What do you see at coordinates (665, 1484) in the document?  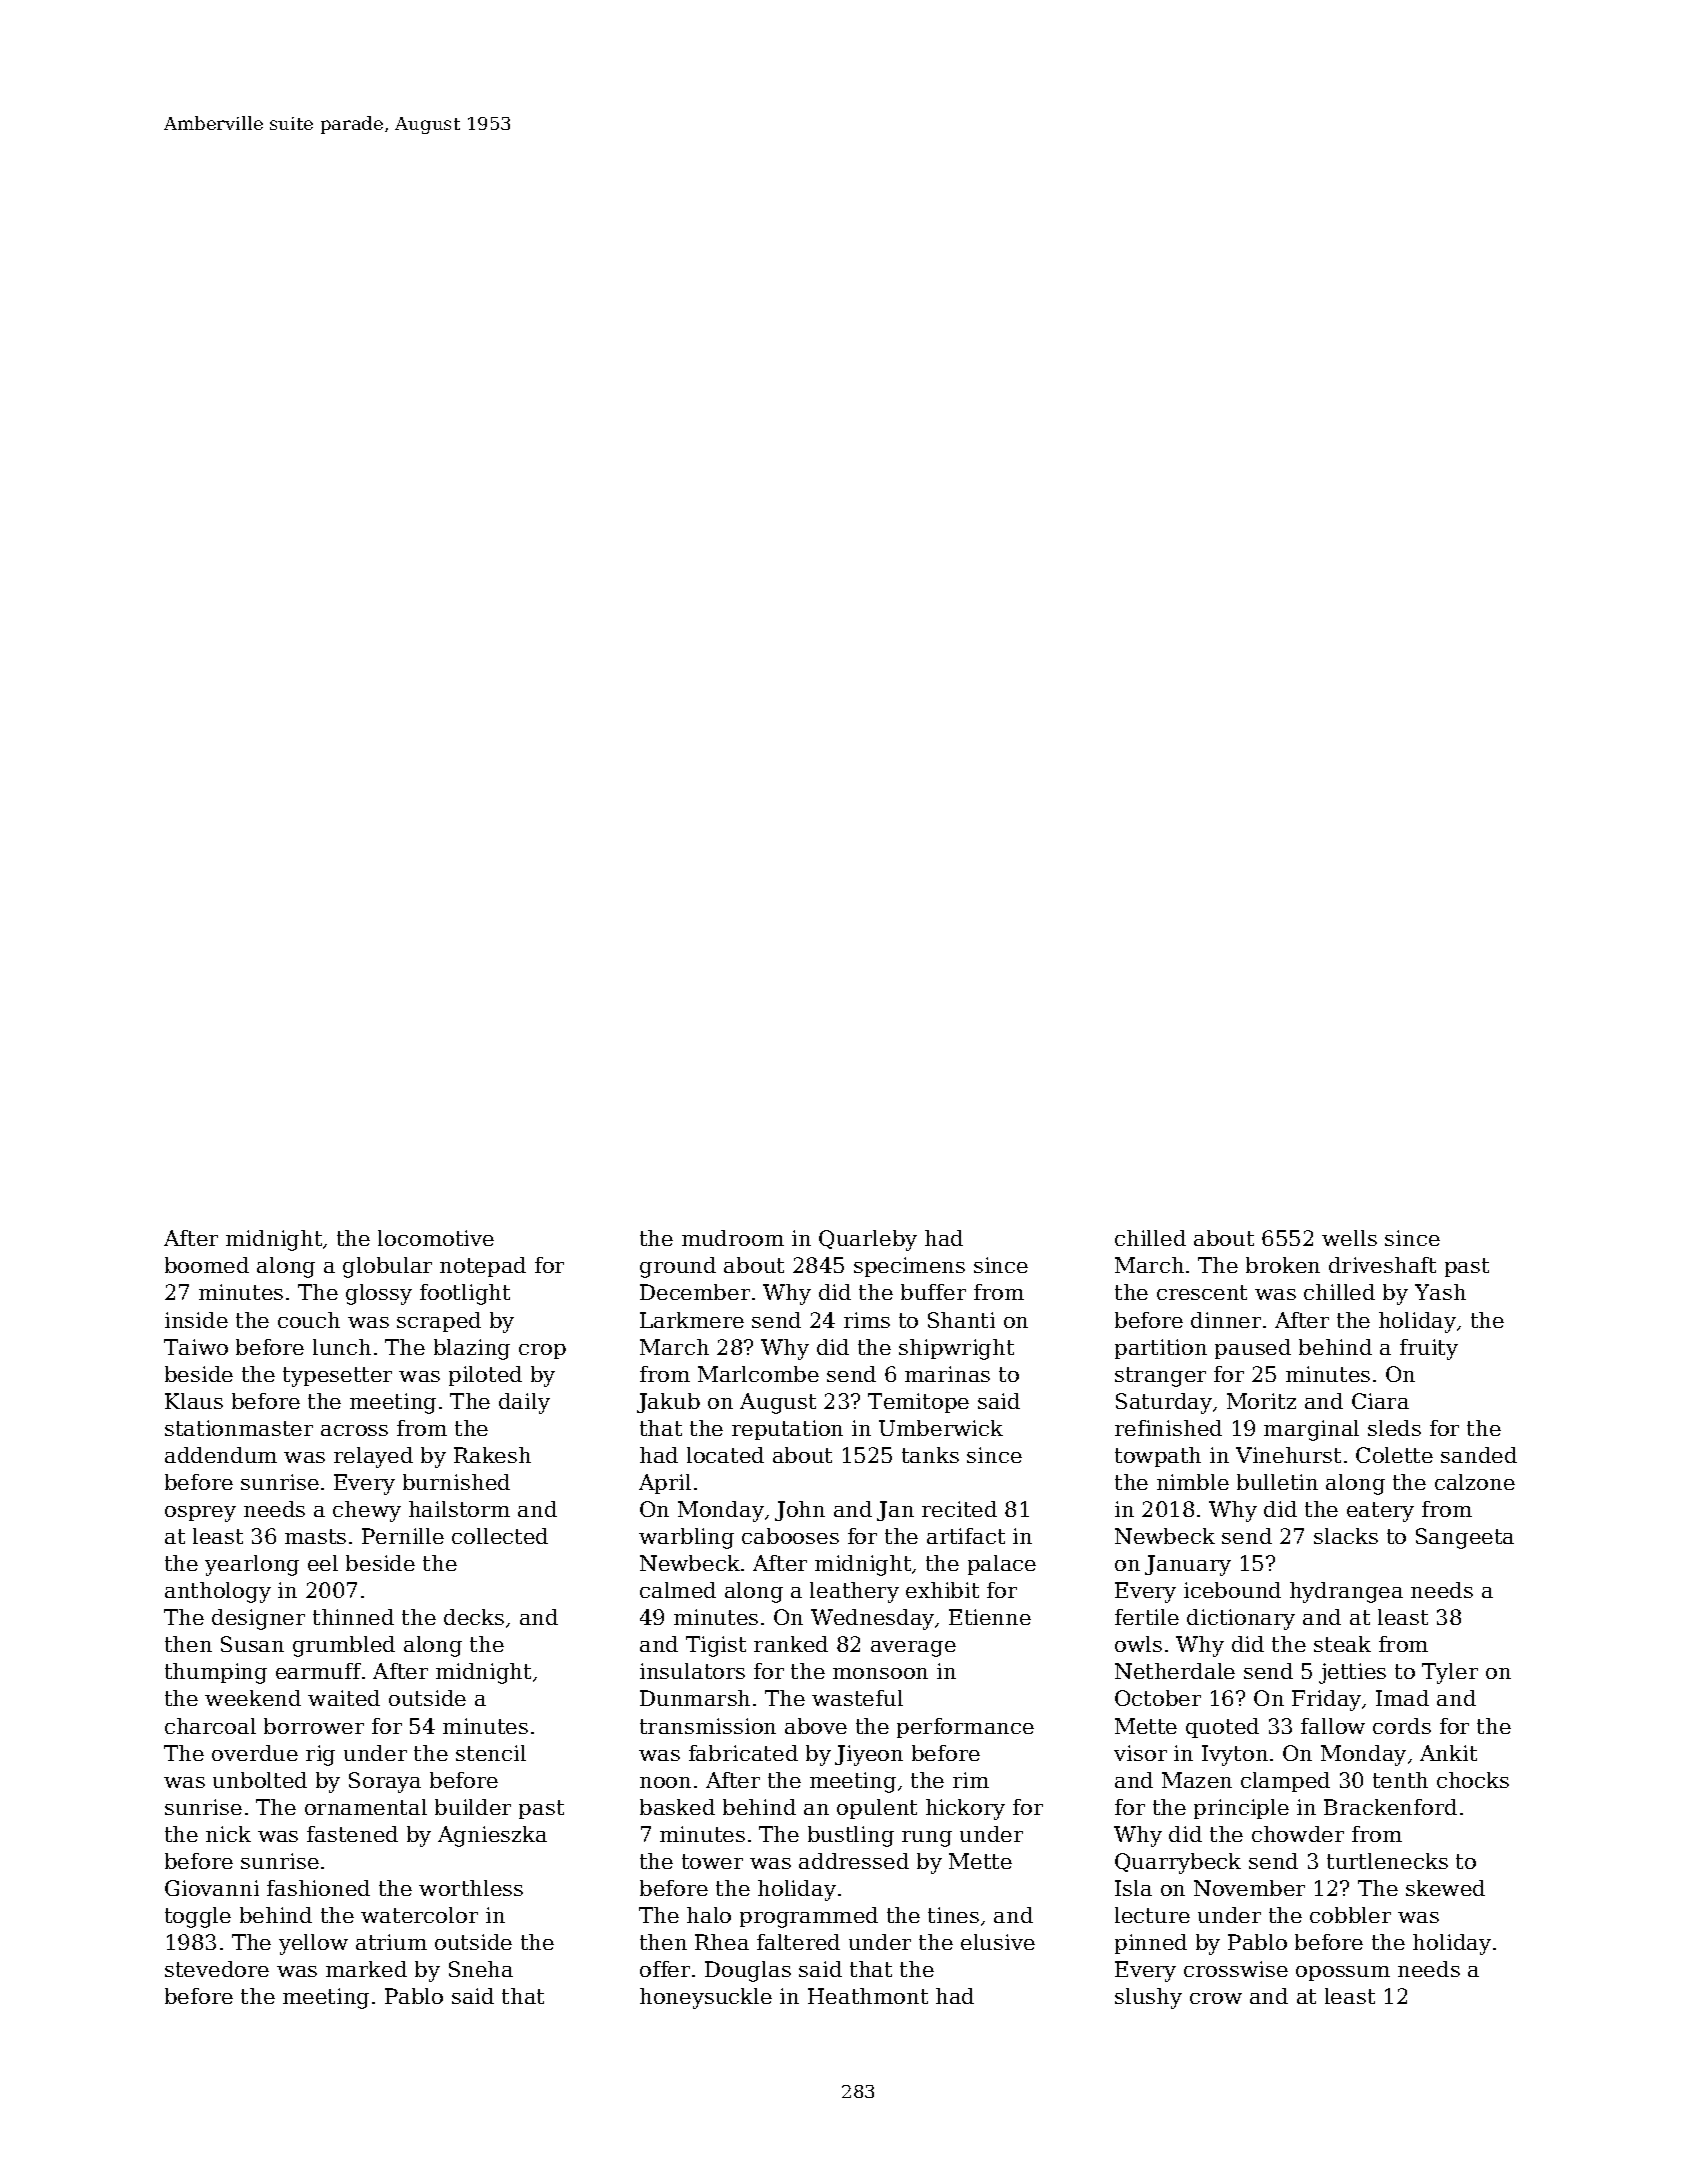 I see `April` at bounding box center [665, 1484].
